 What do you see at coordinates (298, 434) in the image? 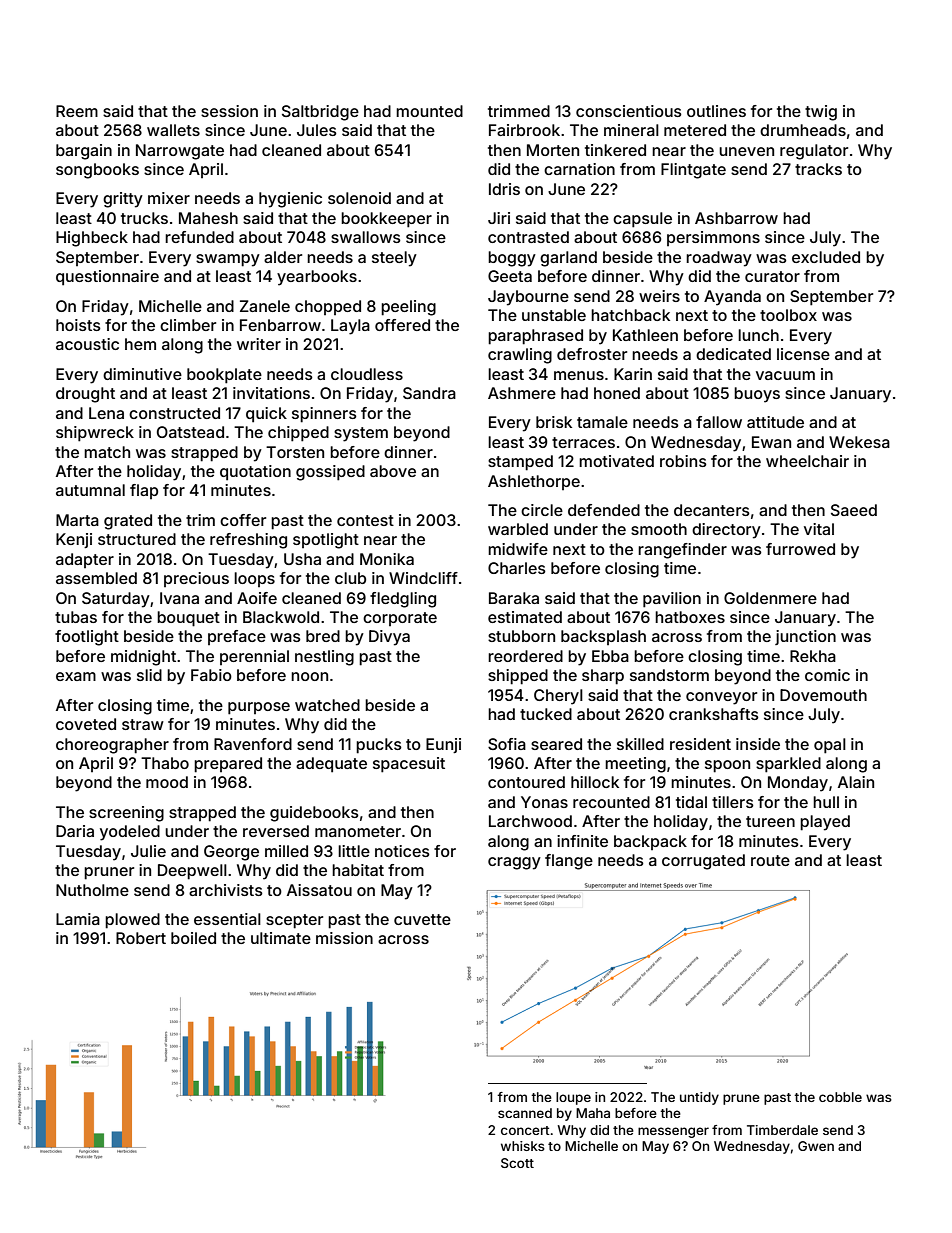
I see `chipped` at bounding box center [298, 434].
